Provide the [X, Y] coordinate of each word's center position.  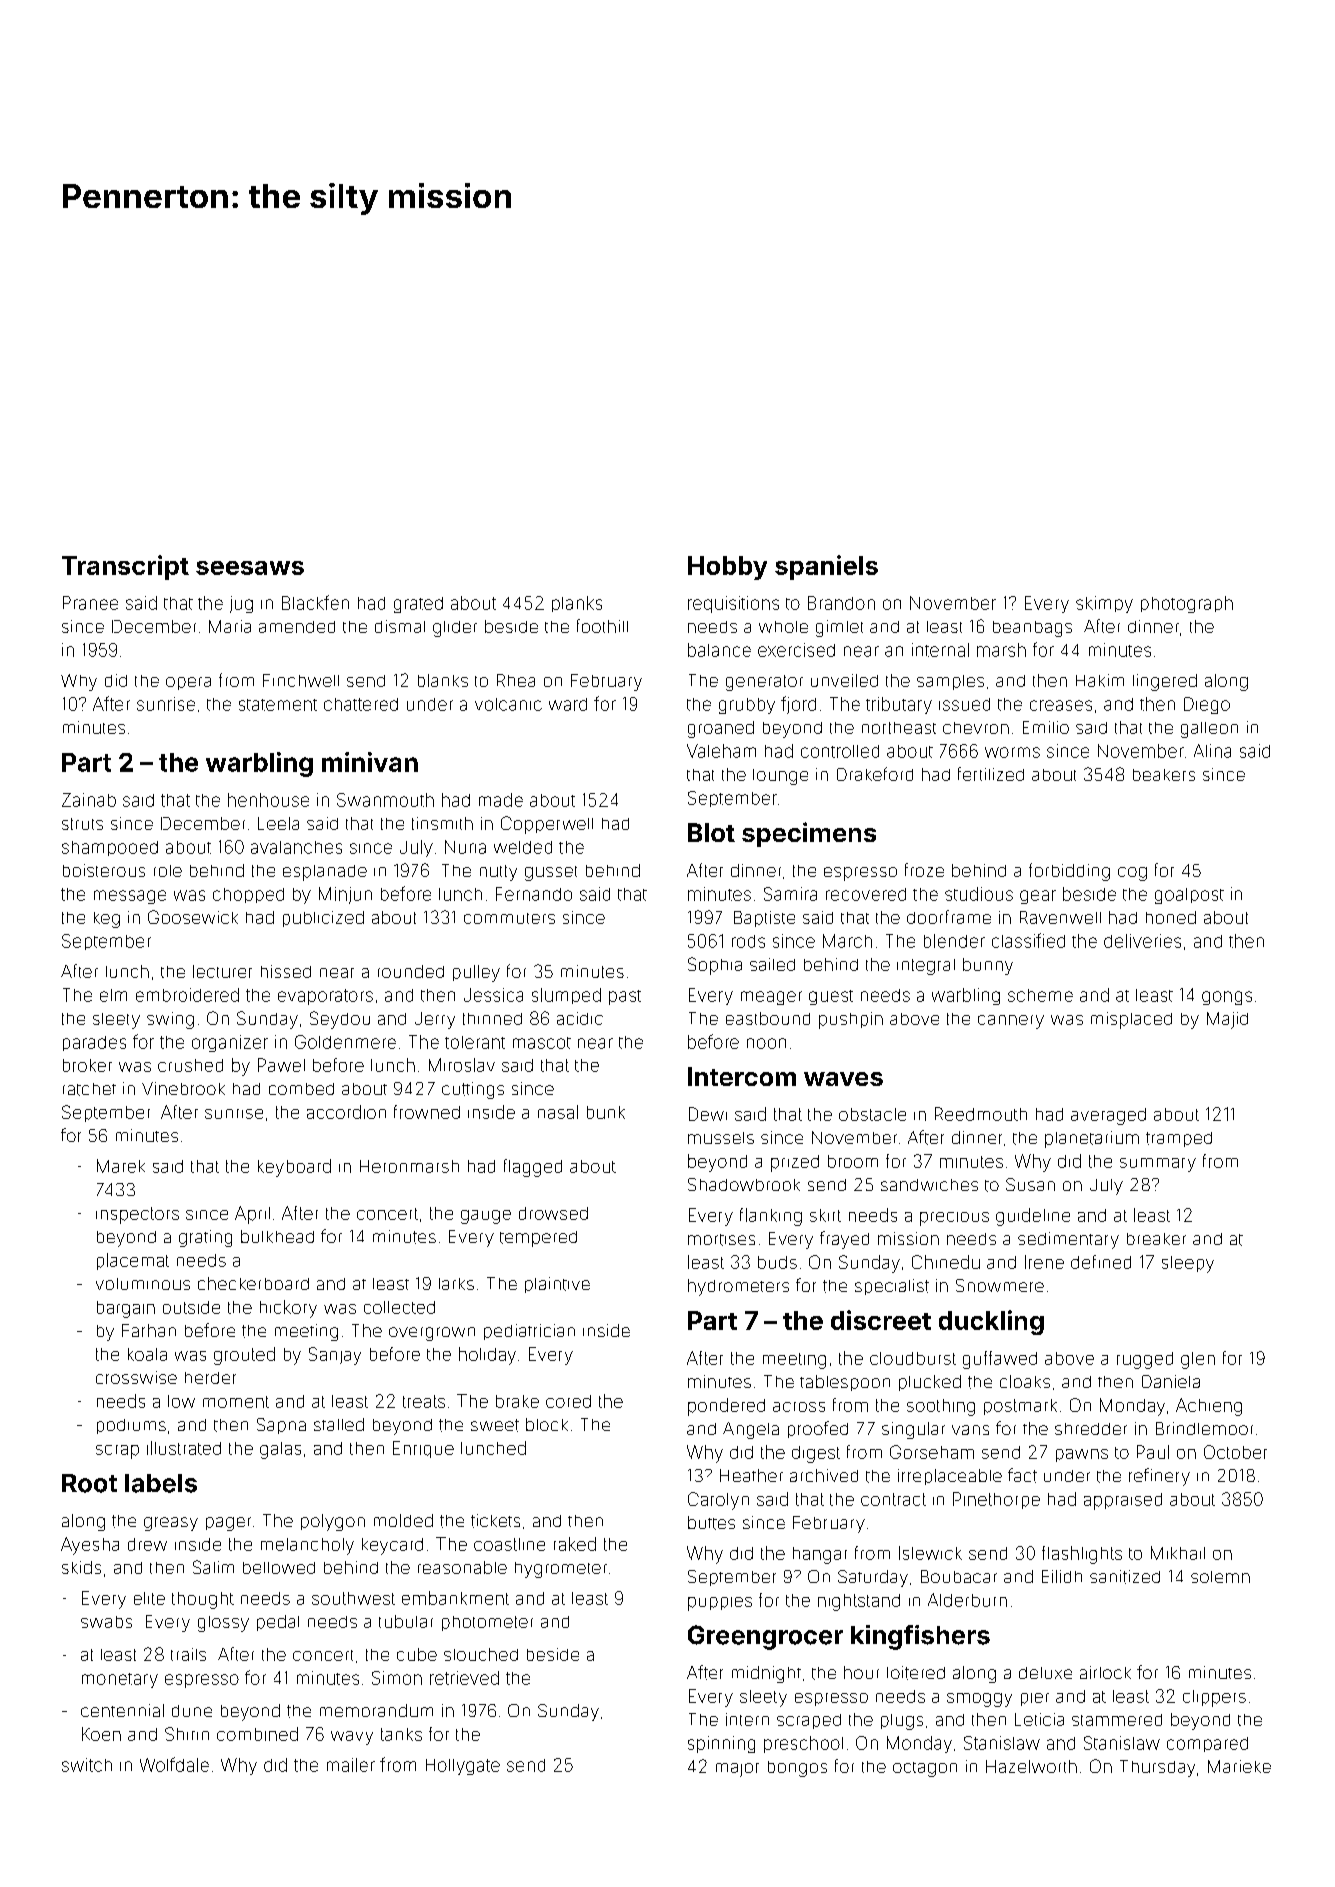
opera [188, 683]
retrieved [464, 1678]
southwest [353, 1598]
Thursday [1157, 1768]
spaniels [826, 567]
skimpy [1104, 604]
